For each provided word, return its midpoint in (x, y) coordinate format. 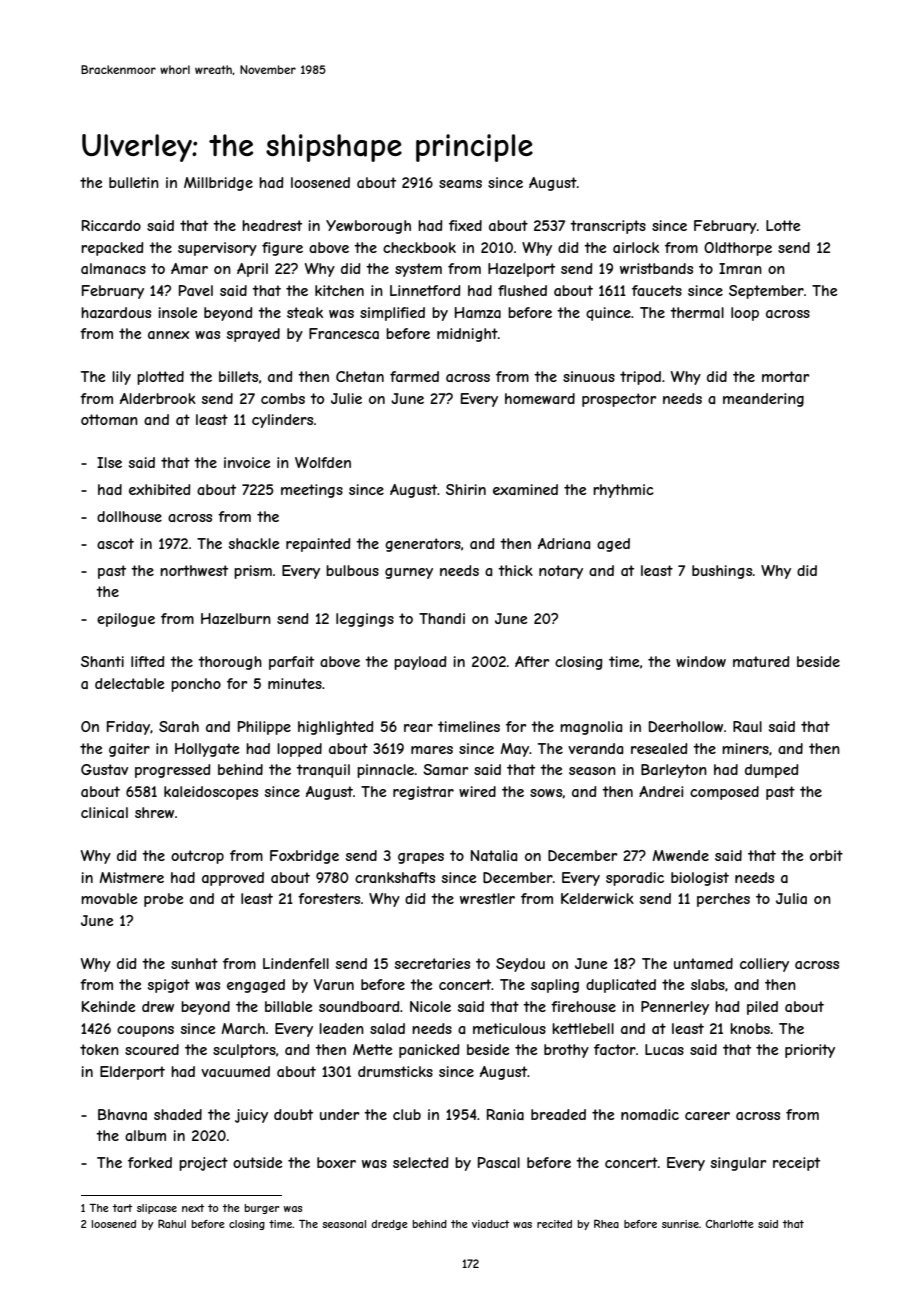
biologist (700, 879)
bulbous (352, 570)
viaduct (490, 1224)
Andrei (661, 791)
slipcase (157, 1209)
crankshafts (395, 877)
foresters (329, 898)
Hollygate (207, 750)
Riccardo (111, 225)
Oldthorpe (738, 249)
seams (460, 184)
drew (158, 1006)
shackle (254, 543)
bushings (722, 572)
